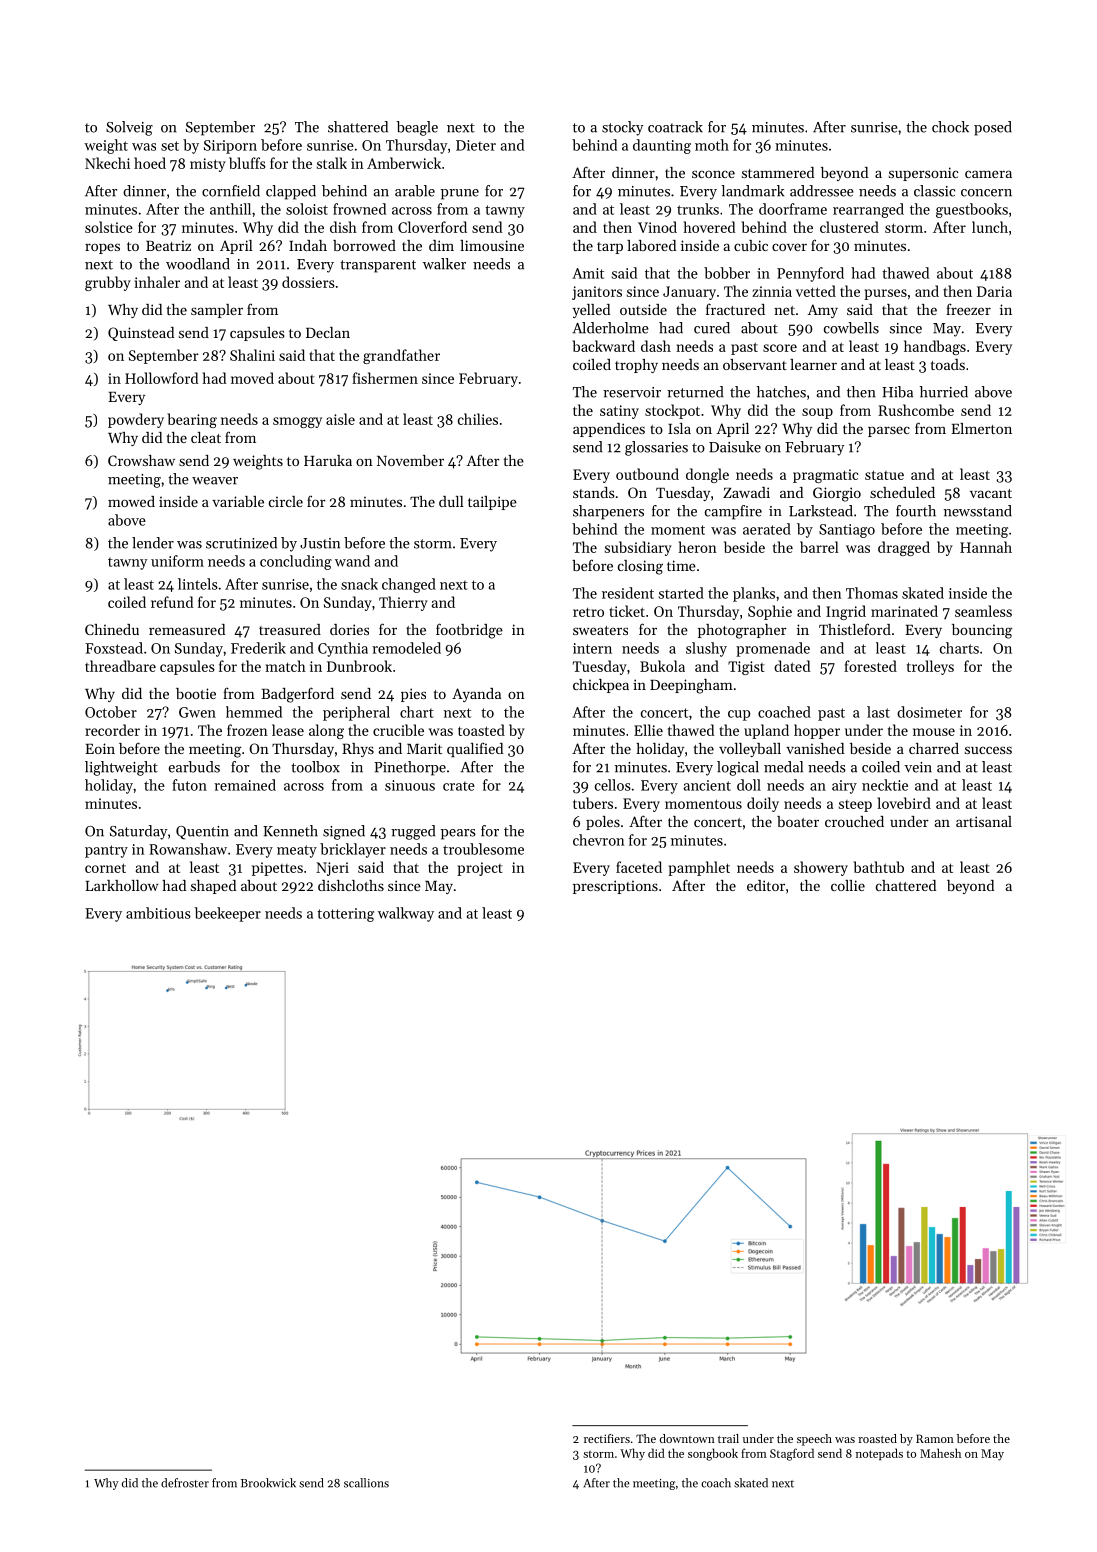  Describe the element at coordinates (772, 291) in the screenshot. I see `zinnia` at that location.
